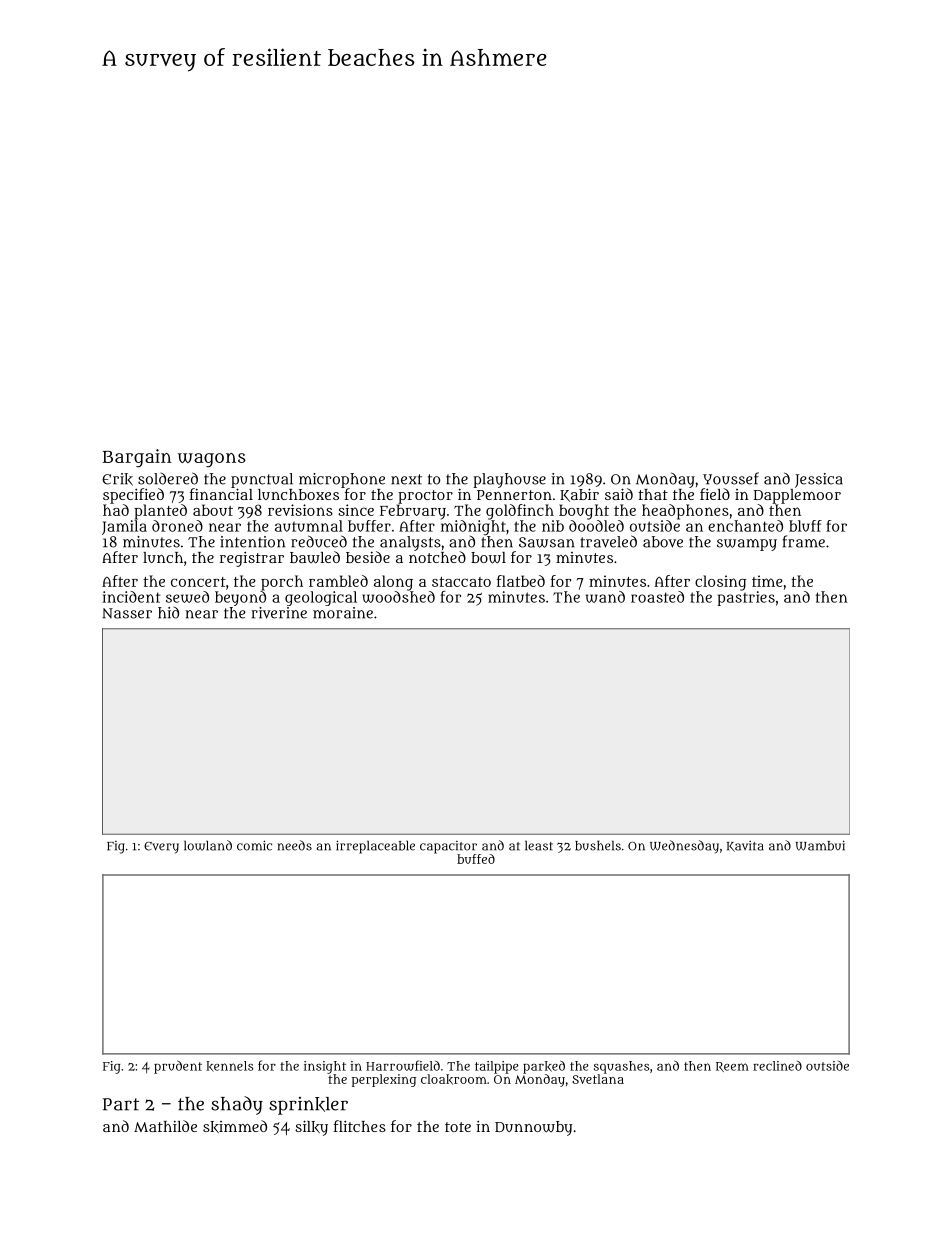  I want to click on Every, so click(161, 847).
